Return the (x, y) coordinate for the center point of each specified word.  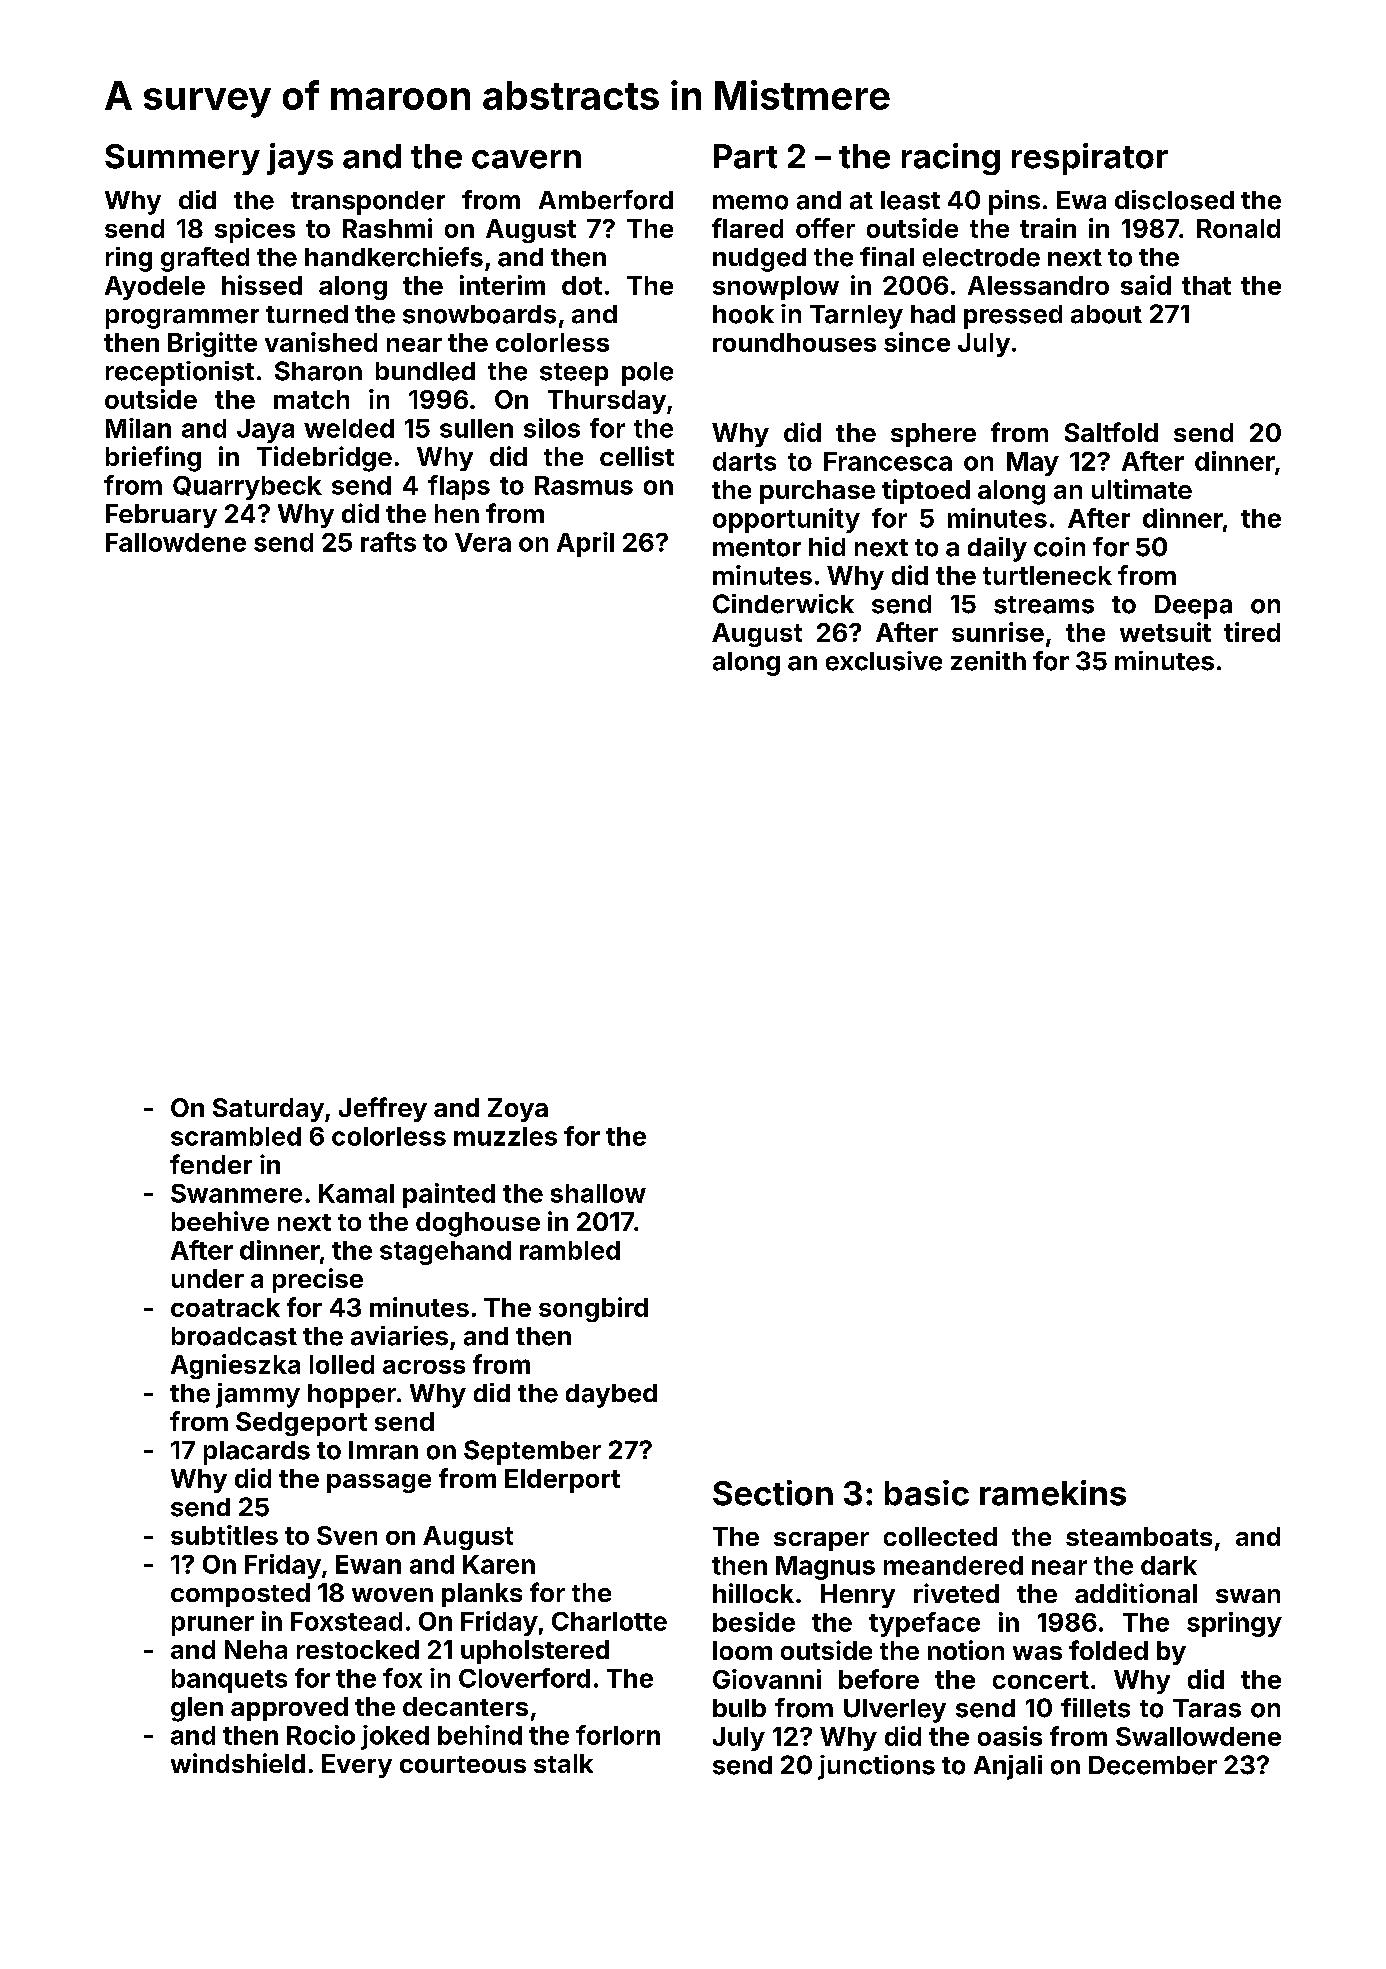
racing (951, 159)
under (208, 1278)
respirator (1090, 159)
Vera (483, 542)
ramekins (1053, 1493)
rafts (388, 542)
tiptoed (926, 491)
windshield (238, 1763)
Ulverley (895, 1711)
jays (300, 159)
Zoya (518, 1110)
